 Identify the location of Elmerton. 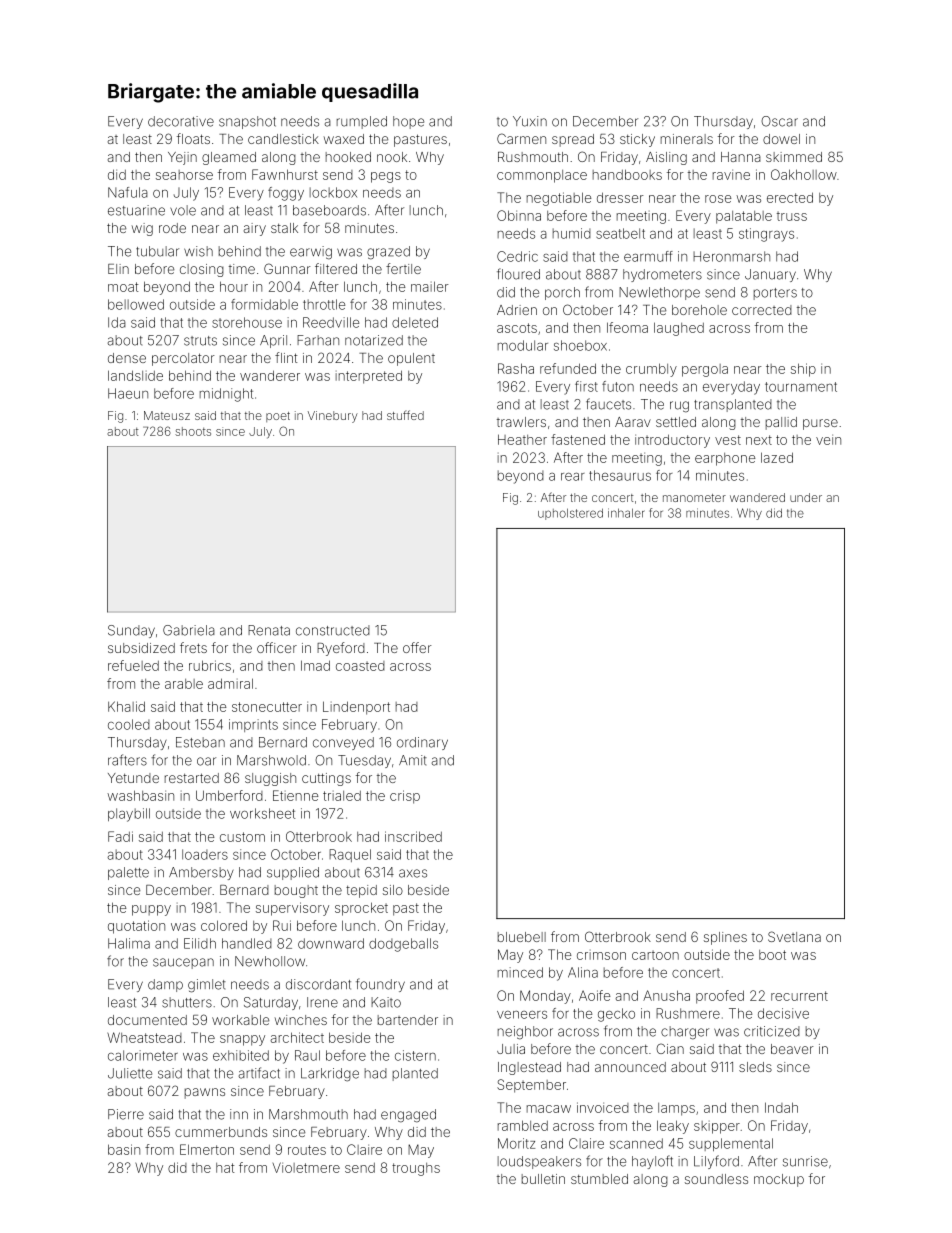
(207, 1149).
